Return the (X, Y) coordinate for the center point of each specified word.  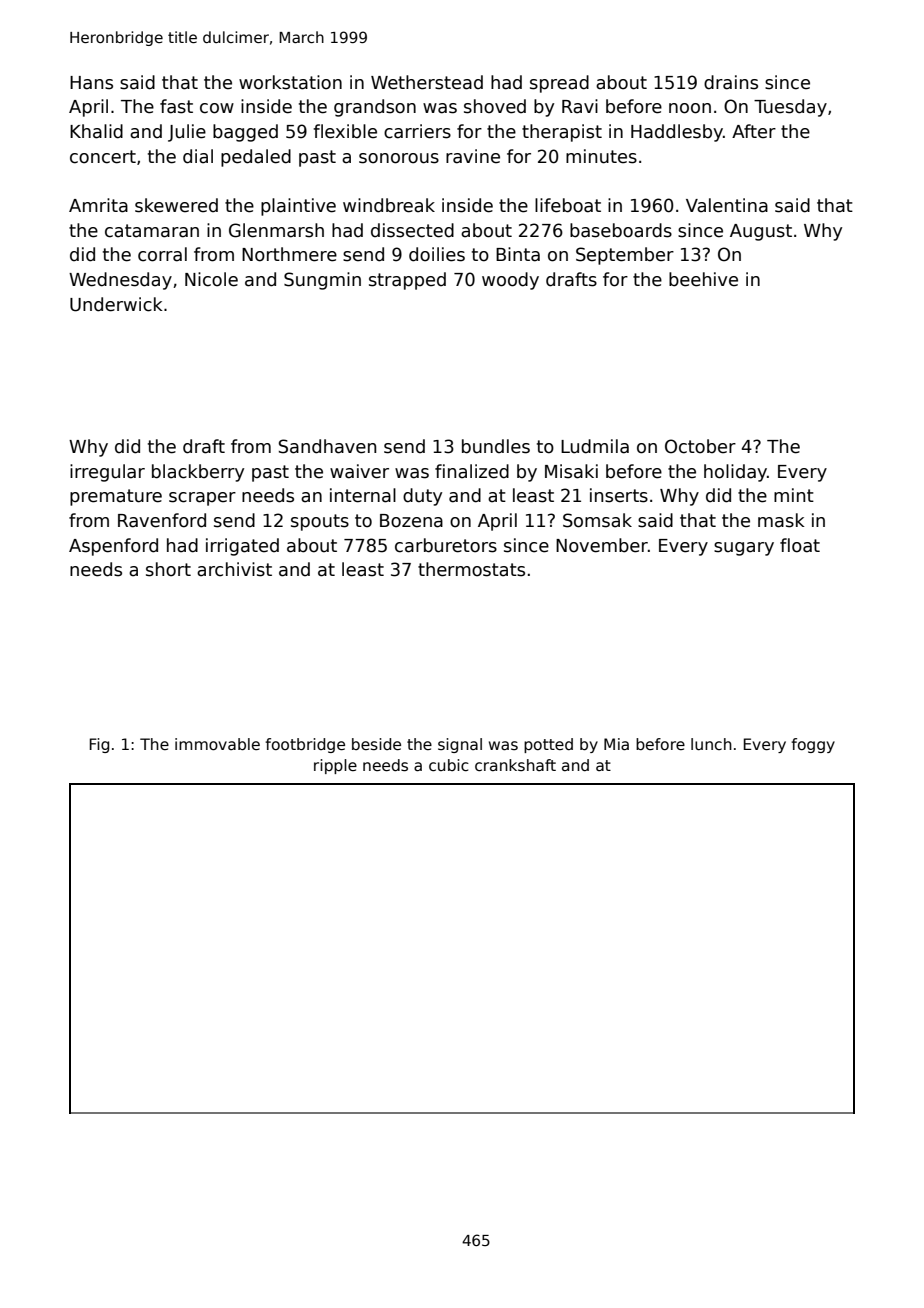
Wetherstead (427, 82)
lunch (711, 744)
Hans (91, 83)
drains (731, 82)
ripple (335, 766)
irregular (107, 473)
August (761, 232)
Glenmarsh (276, 230)
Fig (99, 745)
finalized (472, 471)
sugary (744, 549)
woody (510, 281)
